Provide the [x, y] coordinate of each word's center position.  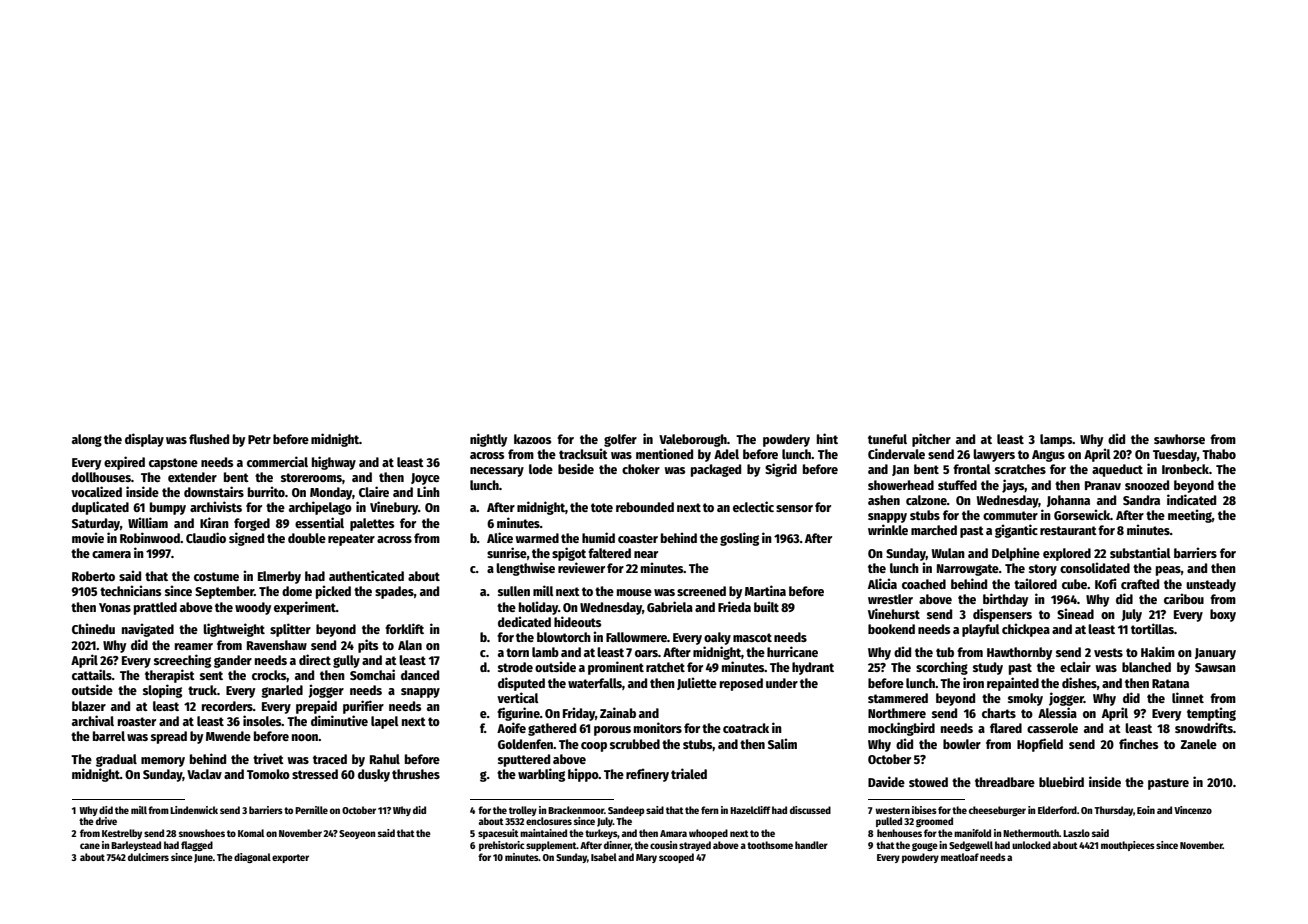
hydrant [813, 668]
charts [999, 713]
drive [106, 821]
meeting [1190, 516]
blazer [89, 706]
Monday [331, 493]
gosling [739, 539]
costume [216, 576]
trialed [689, 773]
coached [924, 584]
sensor [794, 508]
